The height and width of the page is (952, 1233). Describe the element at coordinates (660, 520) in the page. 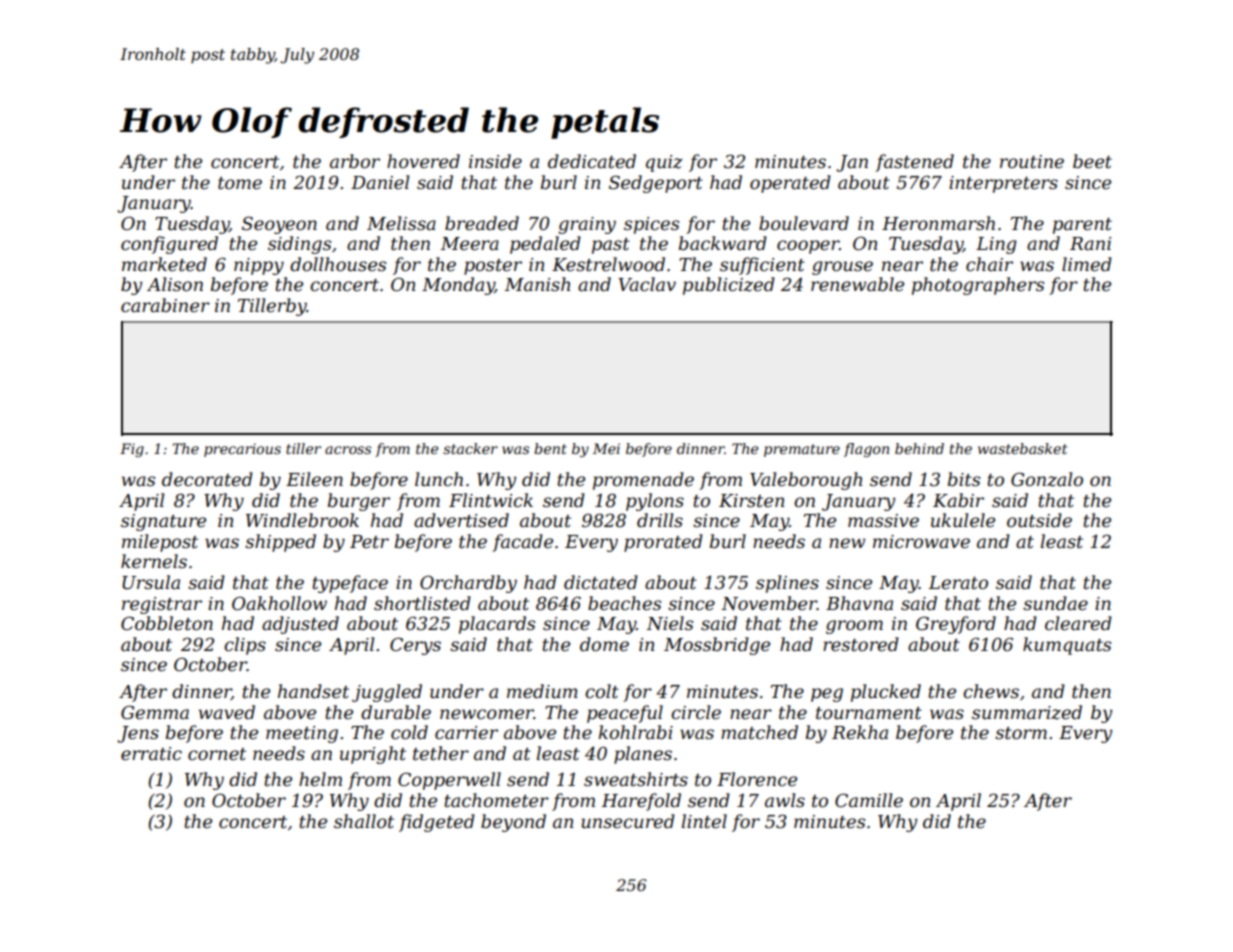

I see `drills` at that location.
